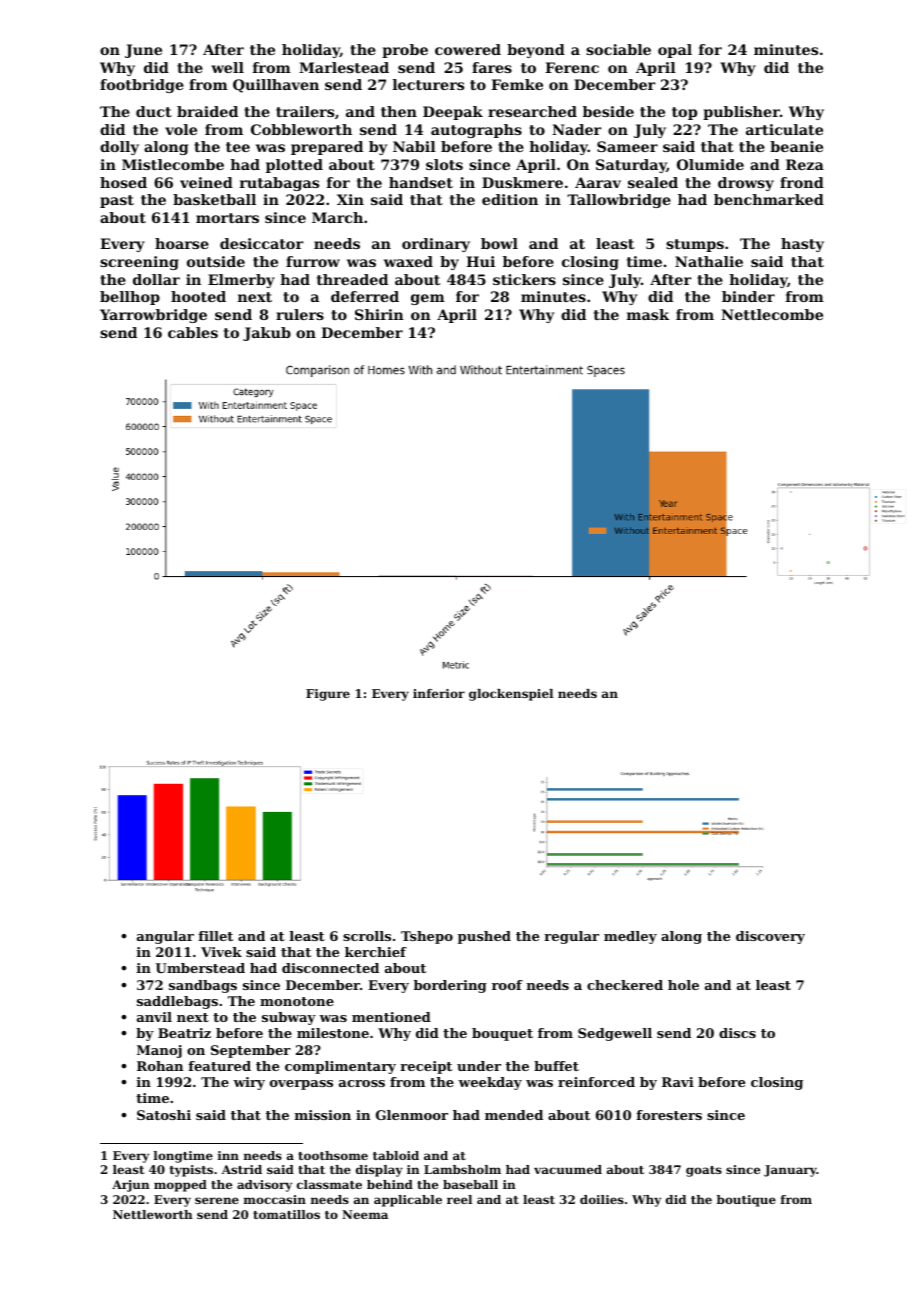 This screenshot has width=924, height=1308. Describe the element at coordinates (428, 84) in the screenshot. I see `lecturers` at that location.
